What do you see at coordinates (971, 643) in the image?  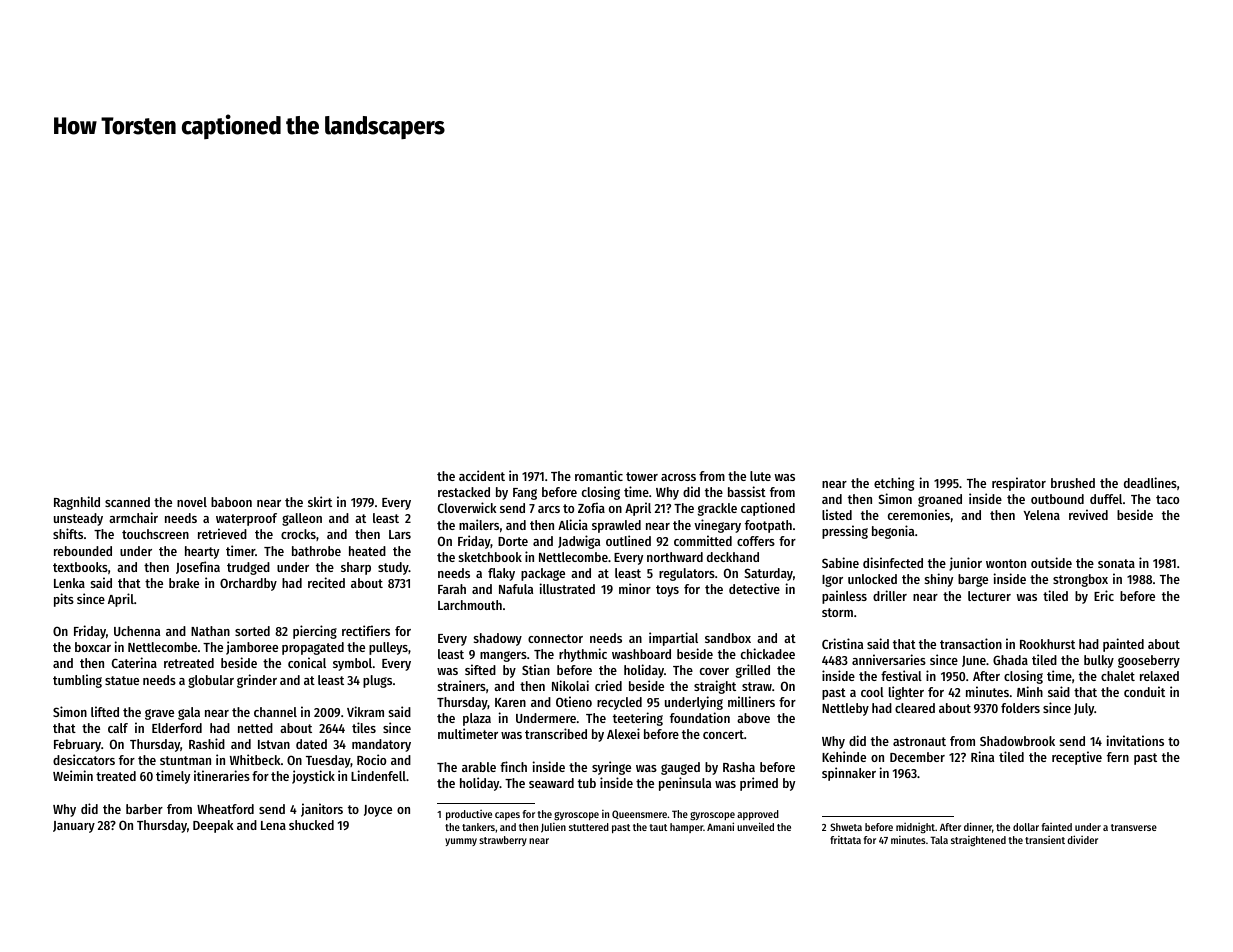 I see `transaction` at bounding box center [971, 643].
